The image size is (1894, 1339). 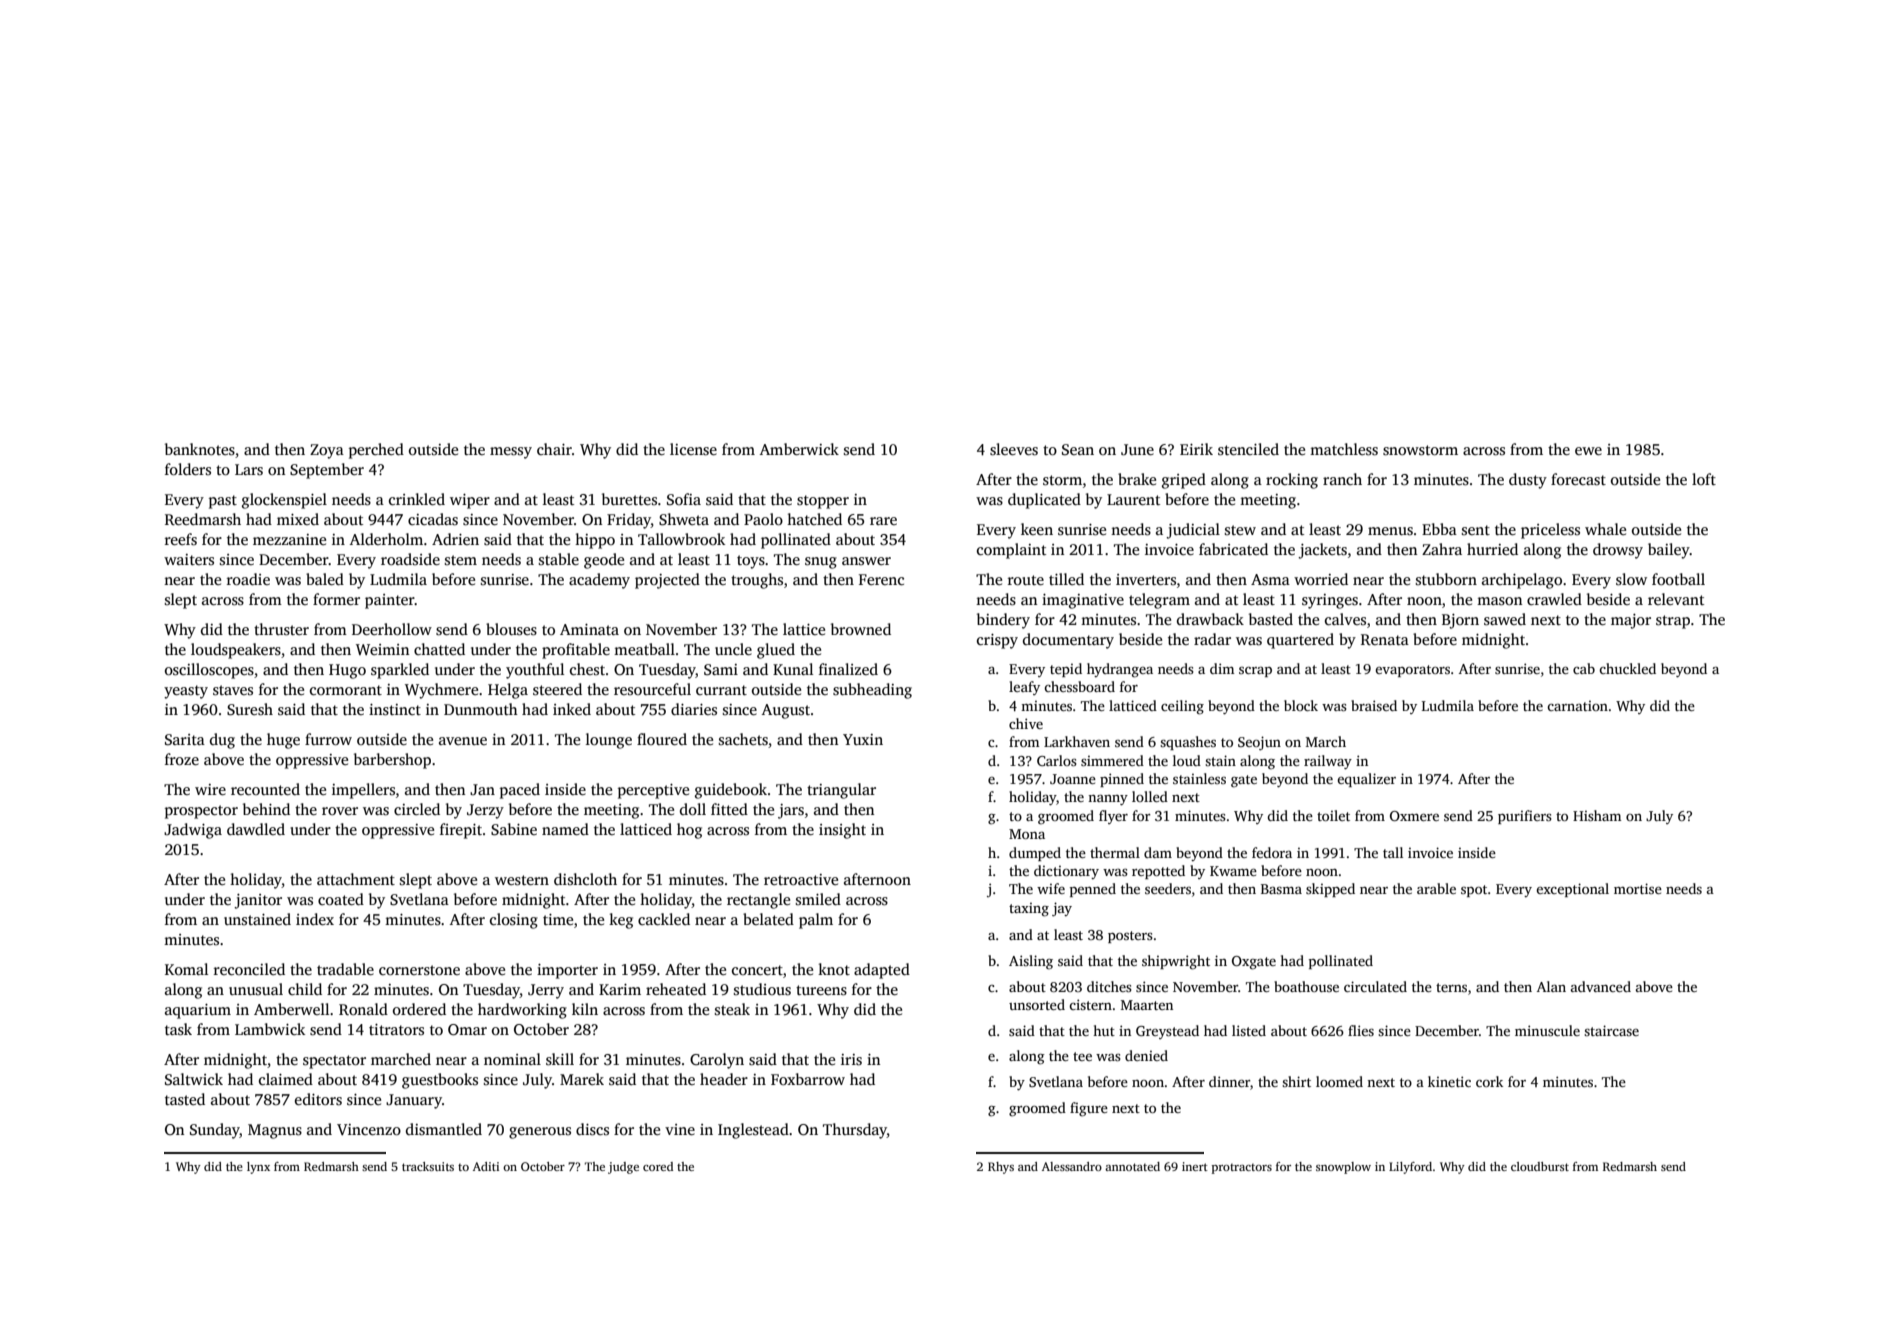 What do you see at coordinates (417, 809) in the image?
I see `circled` at bounding box center [417, 809].
